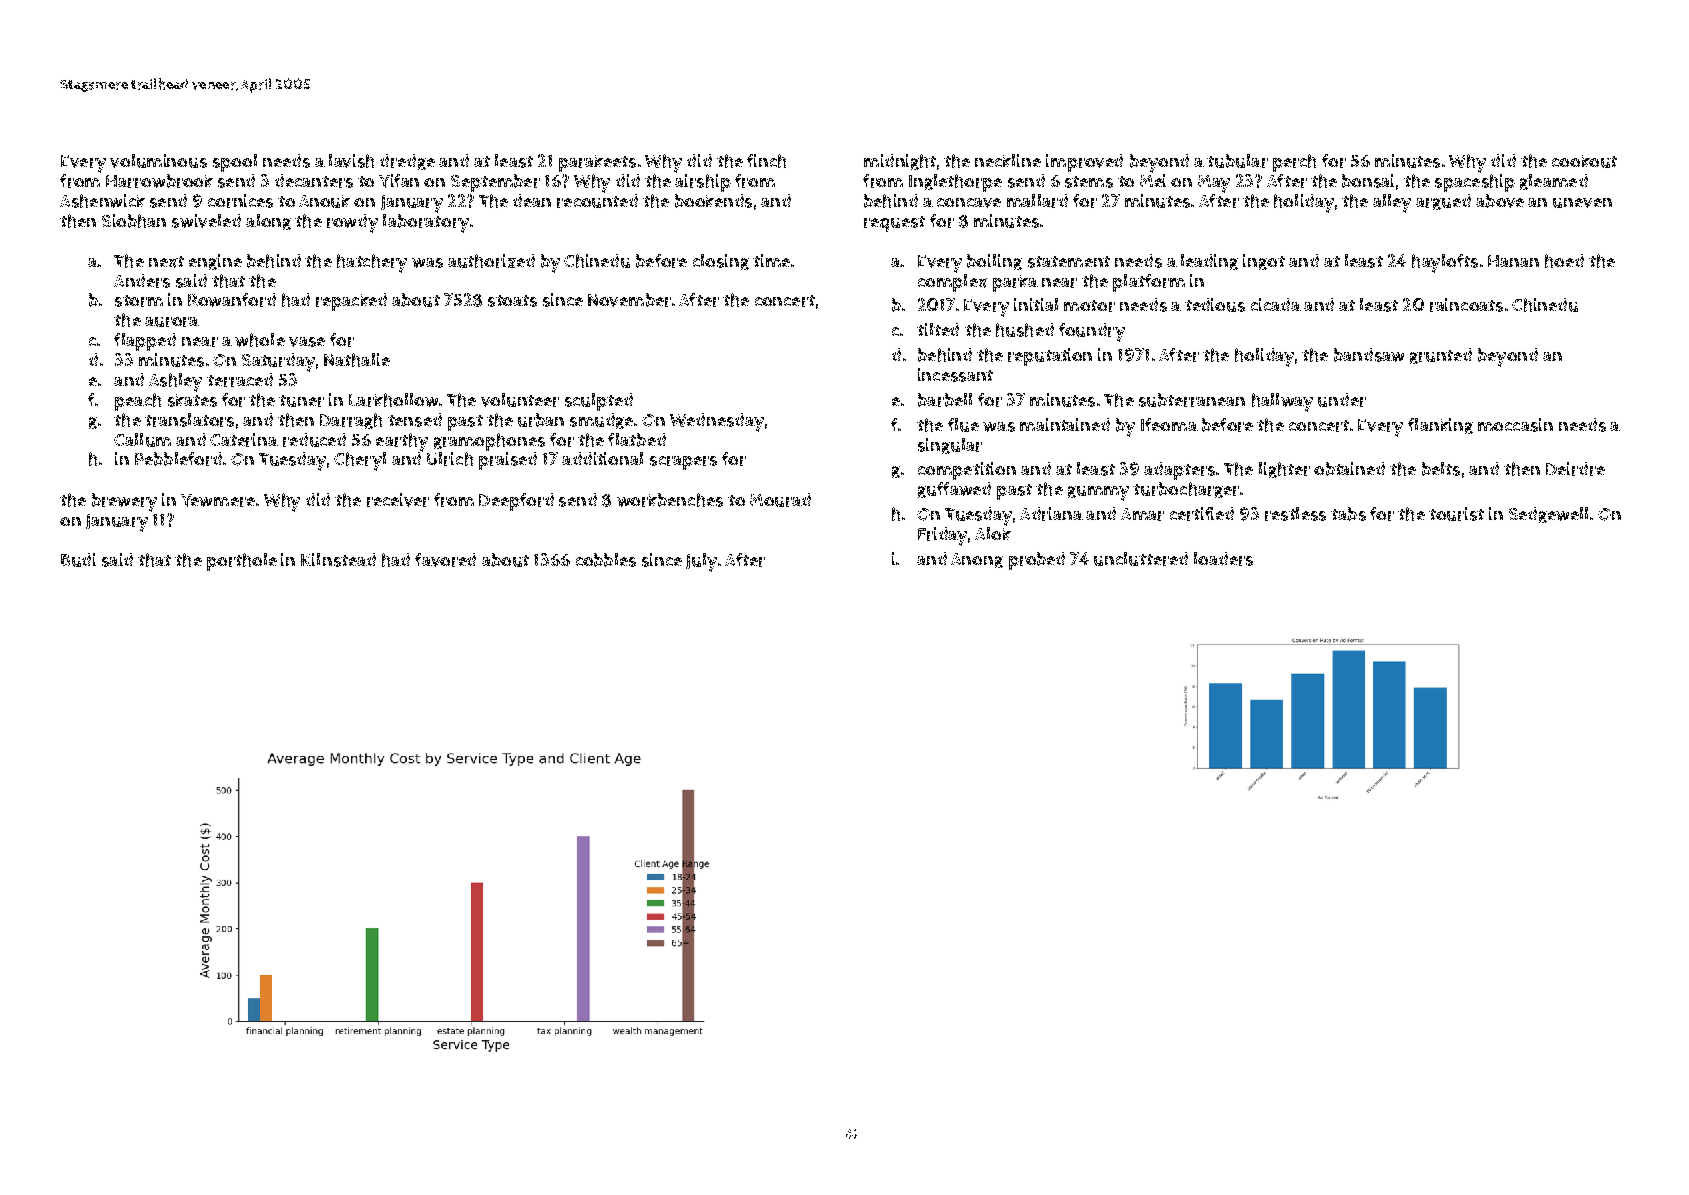 The height and width of the screenshot is (1195, 1689). Describe the element at coordinates (597, 163) in the screenshot. I see `parakeets` at that location.
